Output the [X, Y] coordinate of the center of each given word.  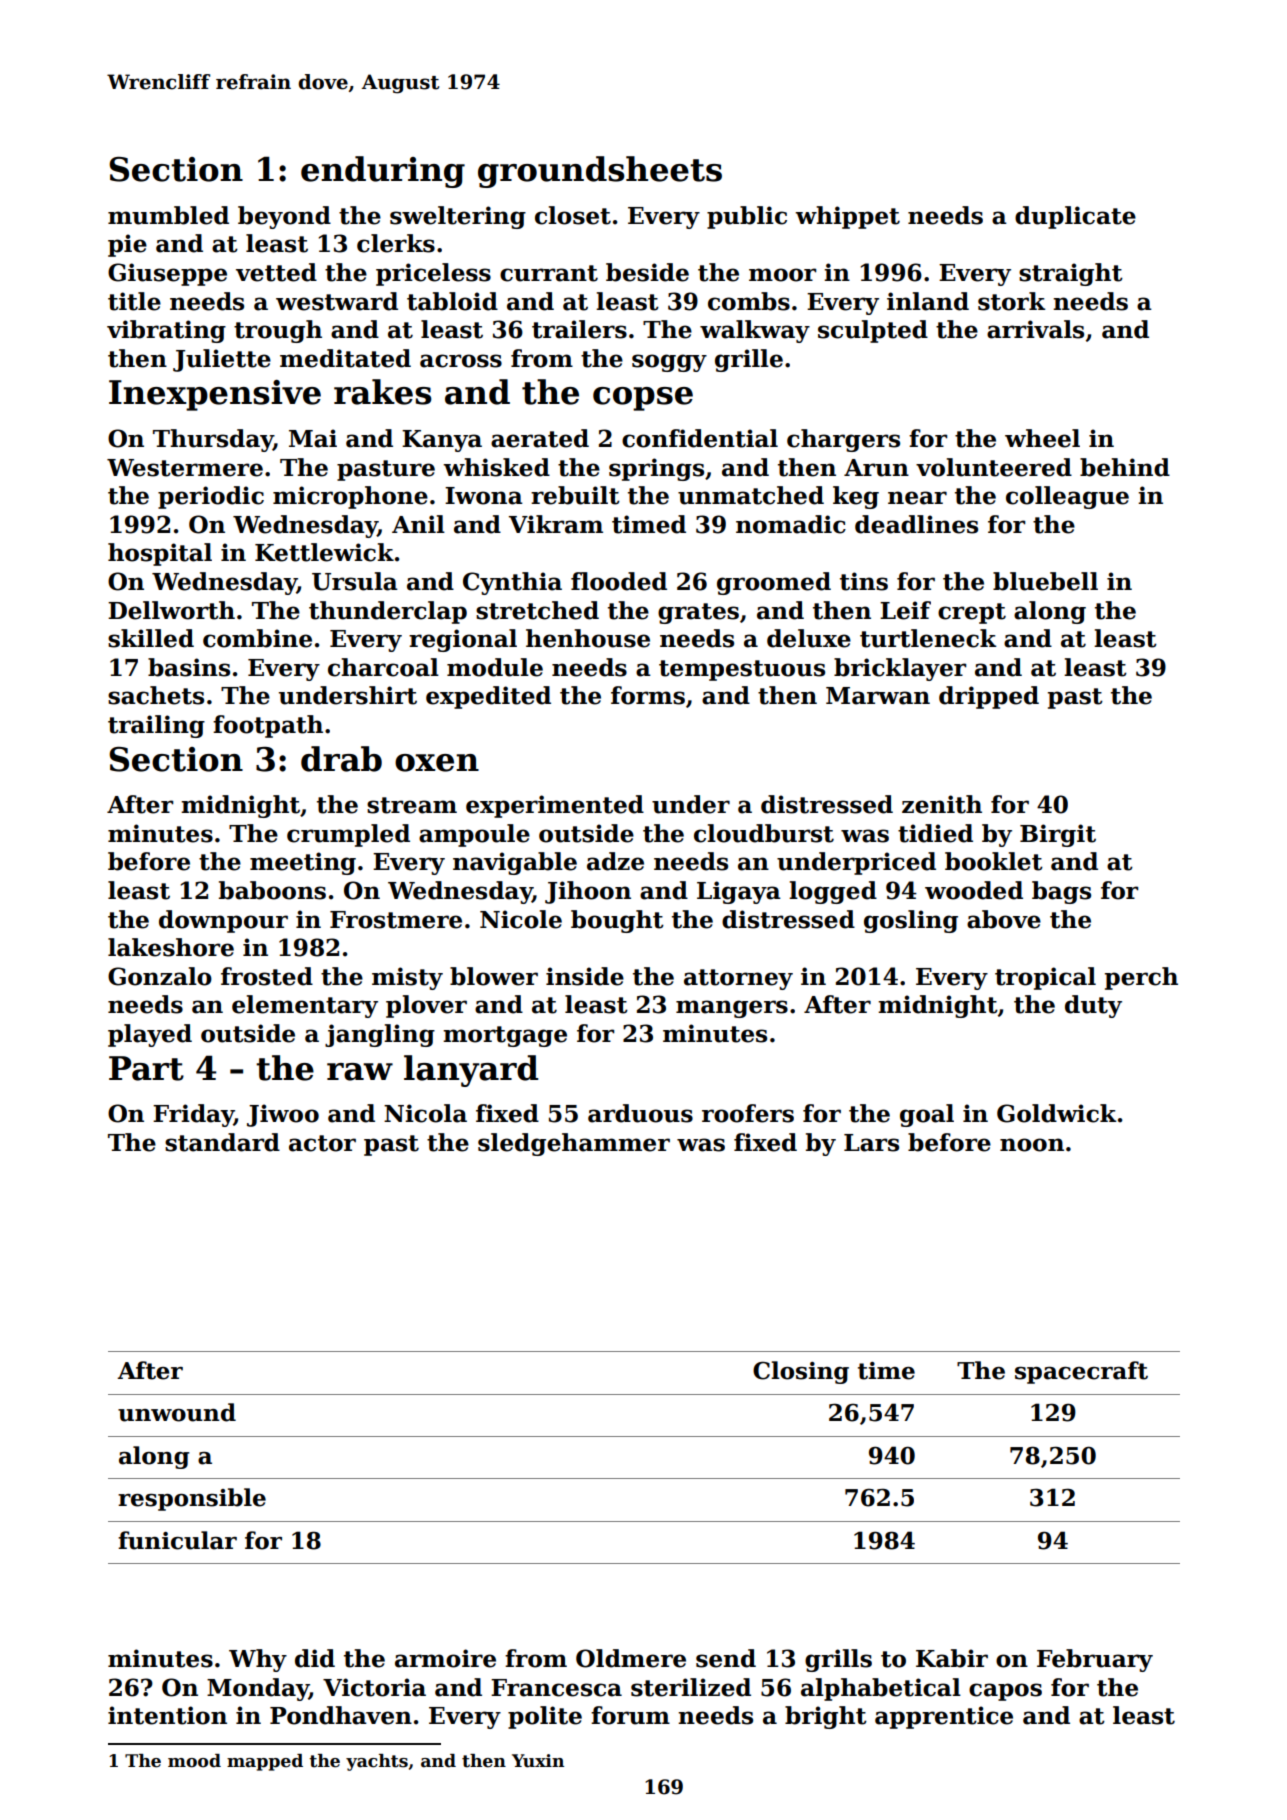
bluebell [1045, 581]
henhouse [588, 638]
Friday [193, 1115]
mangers [732, 1009]
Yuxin [538, 1761]
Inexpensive [215, 395]
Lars [871, 1143]
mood [194, 1761]
